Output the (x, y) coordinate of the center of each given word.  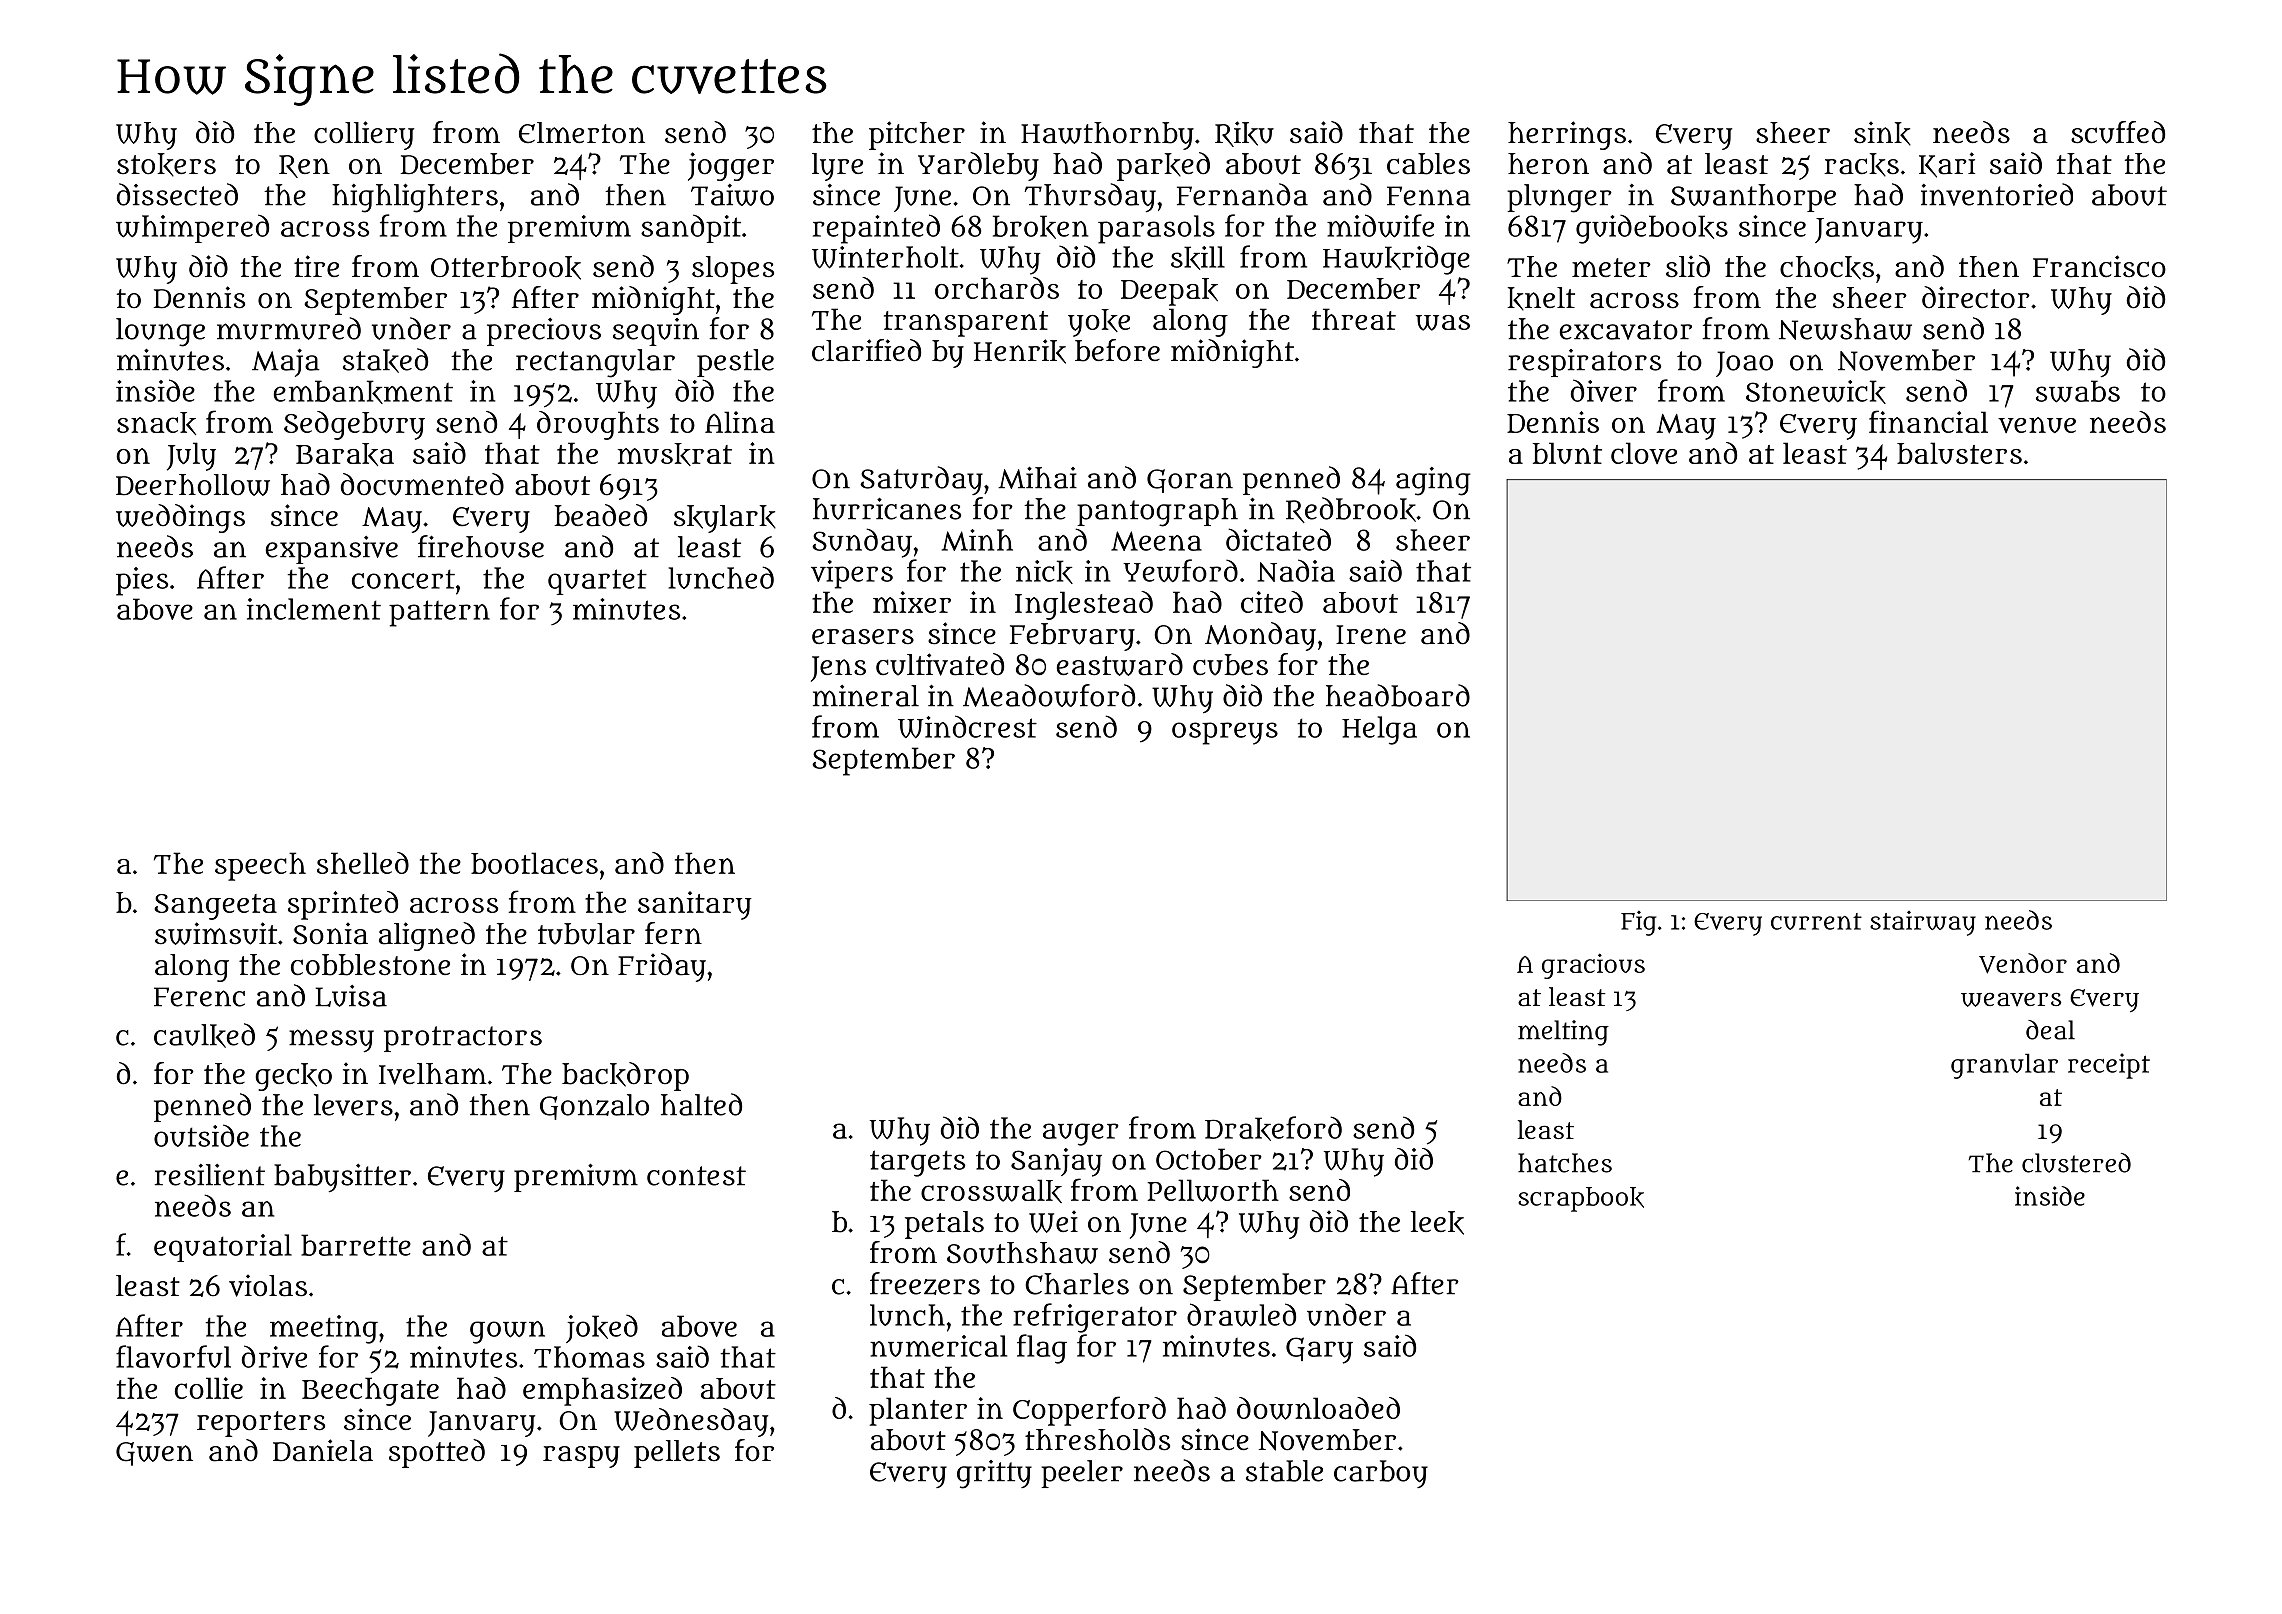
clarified (866, 350)
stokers (166, 165)
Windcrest (967, 726)
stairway (1923, 923)
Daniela (323, 1450)
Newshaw (1845, 329)
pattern (439, 613)
